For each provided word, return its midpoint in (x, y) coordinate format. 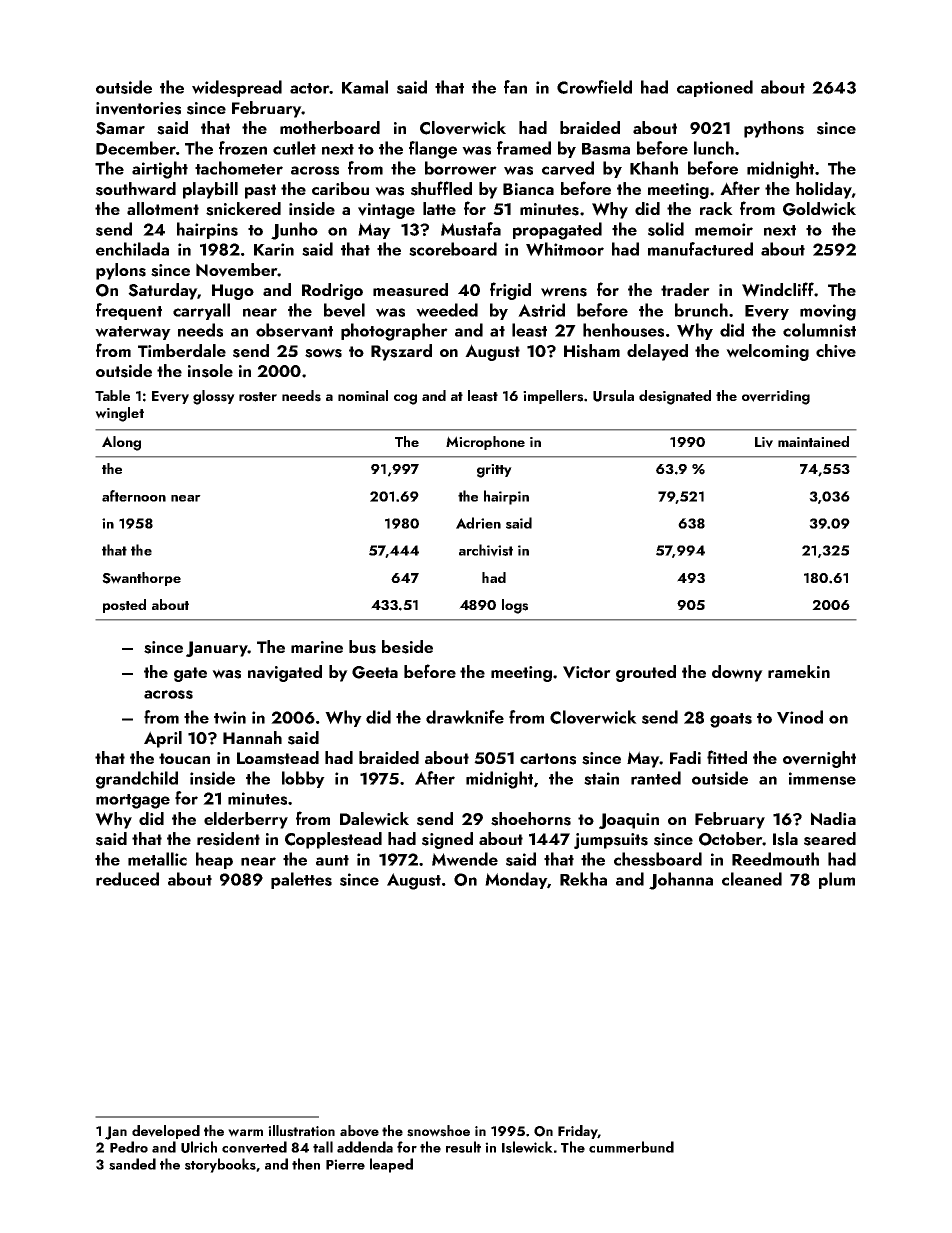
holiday (824, 190)
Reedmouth (775, 859)
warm (245, 1133)
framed (524, 148)
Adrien (478, 523)
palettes (301, 880)
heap (214, 860)
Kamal (365, 87)
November (236, 270)
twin (230, 717)
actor (309, 88)
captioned (715, 88)
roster (258, 397)
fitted (727, 757)
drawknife (465, 717)
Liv (764, 442)
